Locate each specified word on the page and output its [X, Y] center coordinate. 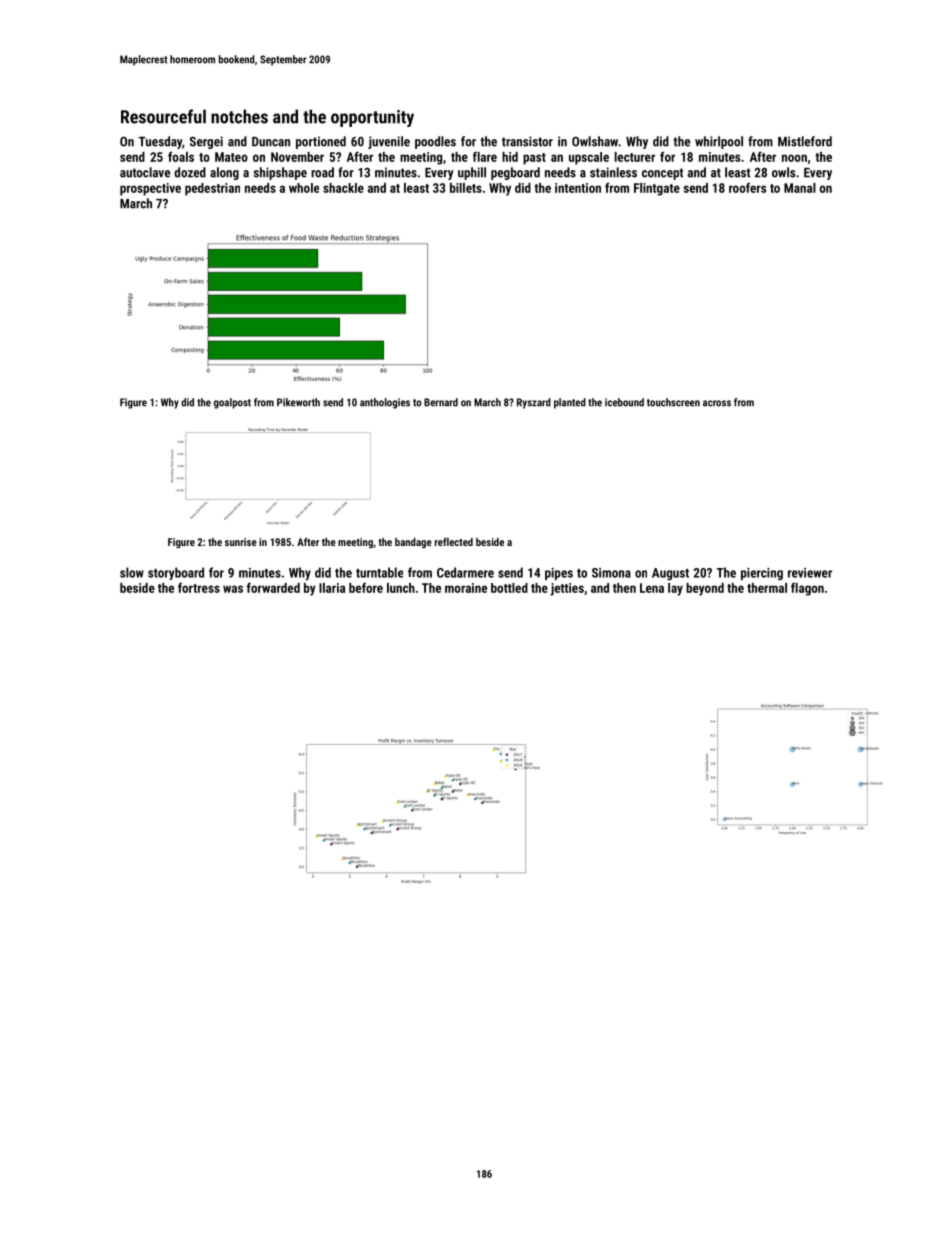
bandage [413, 543]
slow [132, 572]
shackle [343, 188]
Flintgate [657, 189]
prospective [150, 189]
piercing [762, 574]
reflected [454, 542]
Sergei [206, 142]
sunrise [241, 542]
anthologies [385, 403]
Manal [800, 188]
